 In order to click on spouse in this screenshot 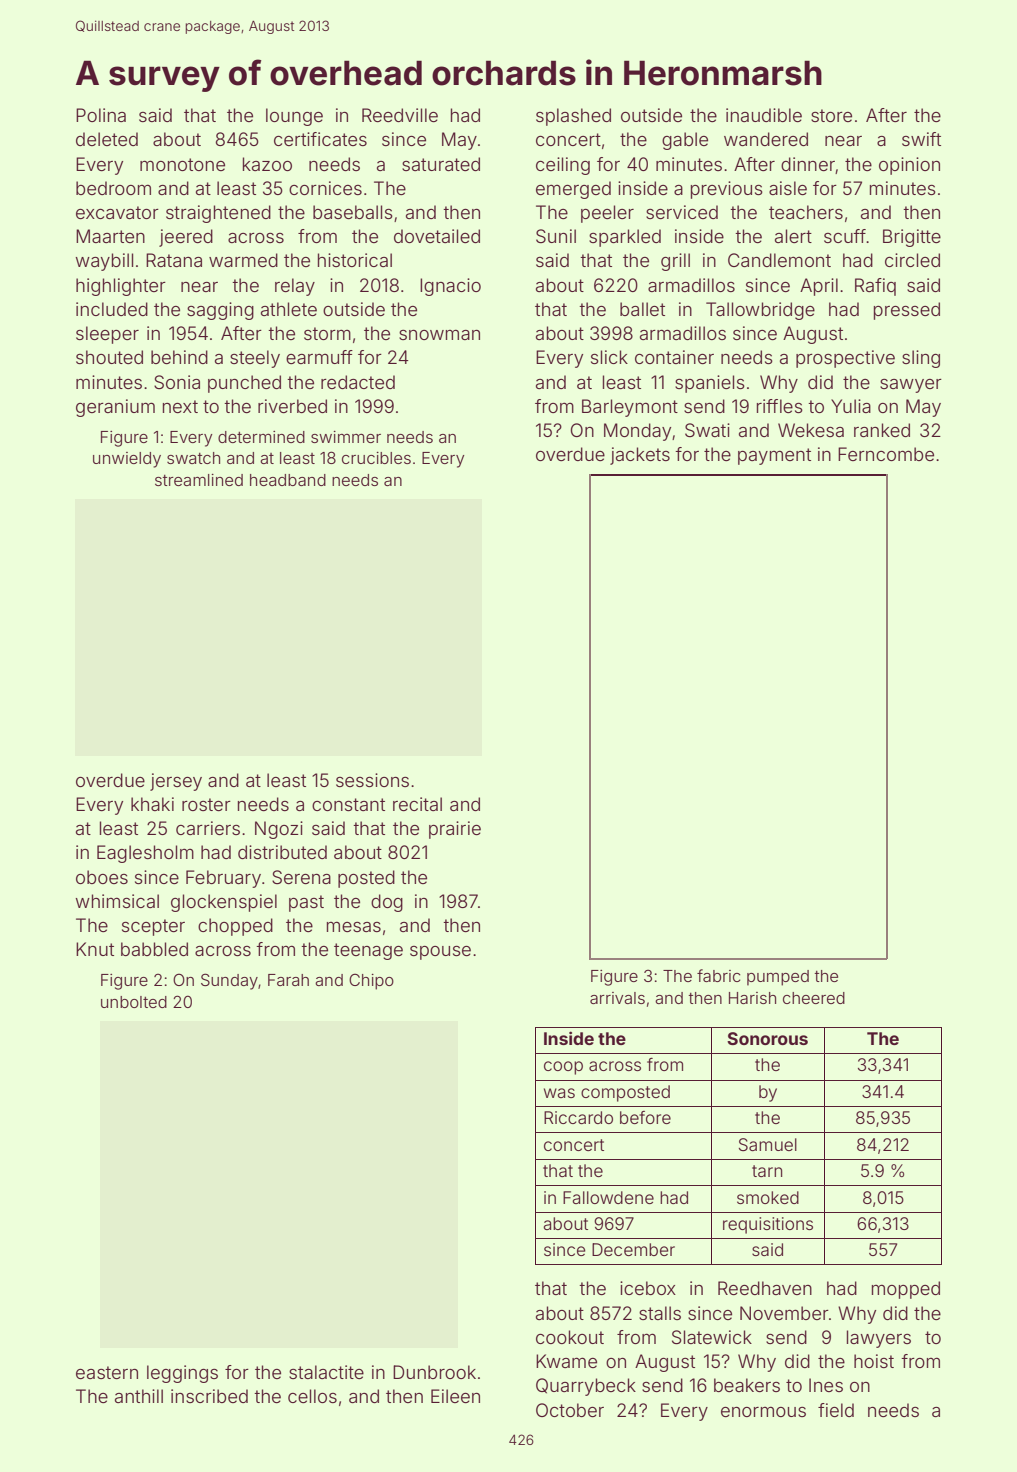, I will do `click(440, 953)`.
